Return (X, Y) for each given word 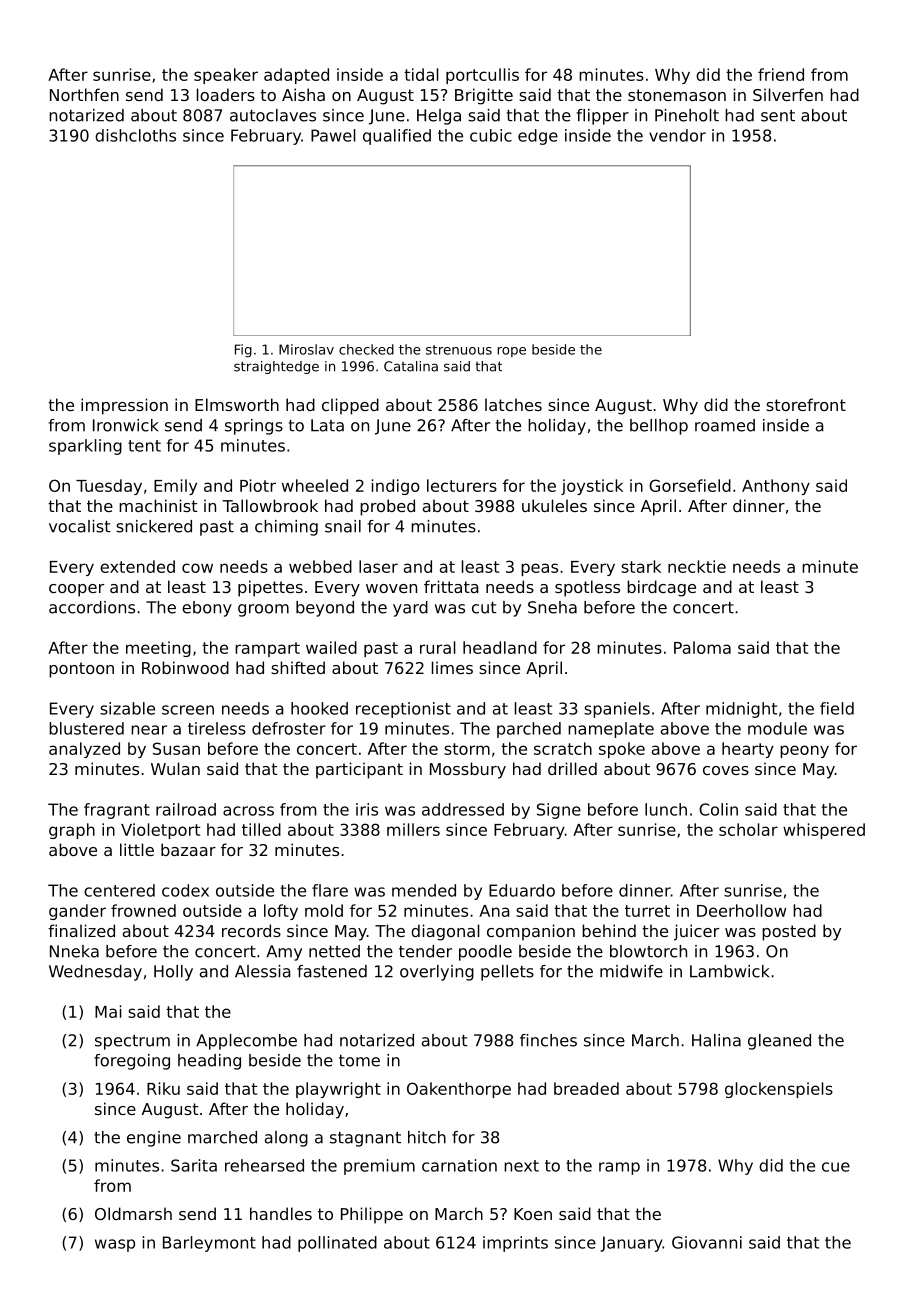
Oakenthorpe (459, 1090)
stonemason (677, 95)
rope (511, 352)
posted (789, 932)
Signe (559, 811)
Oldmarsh (133, 1213)
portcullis (482, 76)
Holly (173, 973)
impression (124, 406)
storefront (806, 404)
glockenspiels (779, 1090)
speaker (226, 76)
